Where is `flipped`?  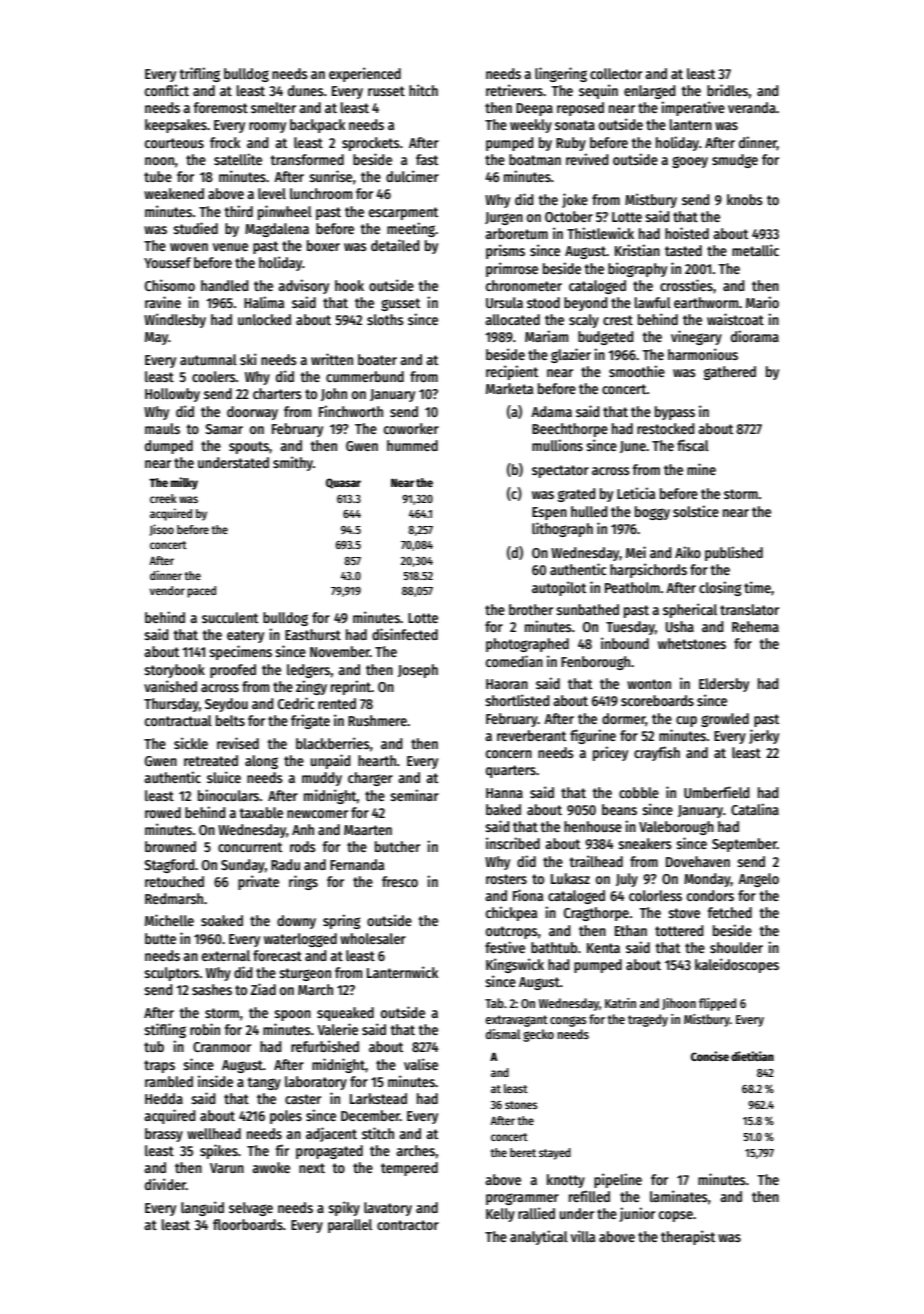
flipped is located at coordinates (717, 1004).
